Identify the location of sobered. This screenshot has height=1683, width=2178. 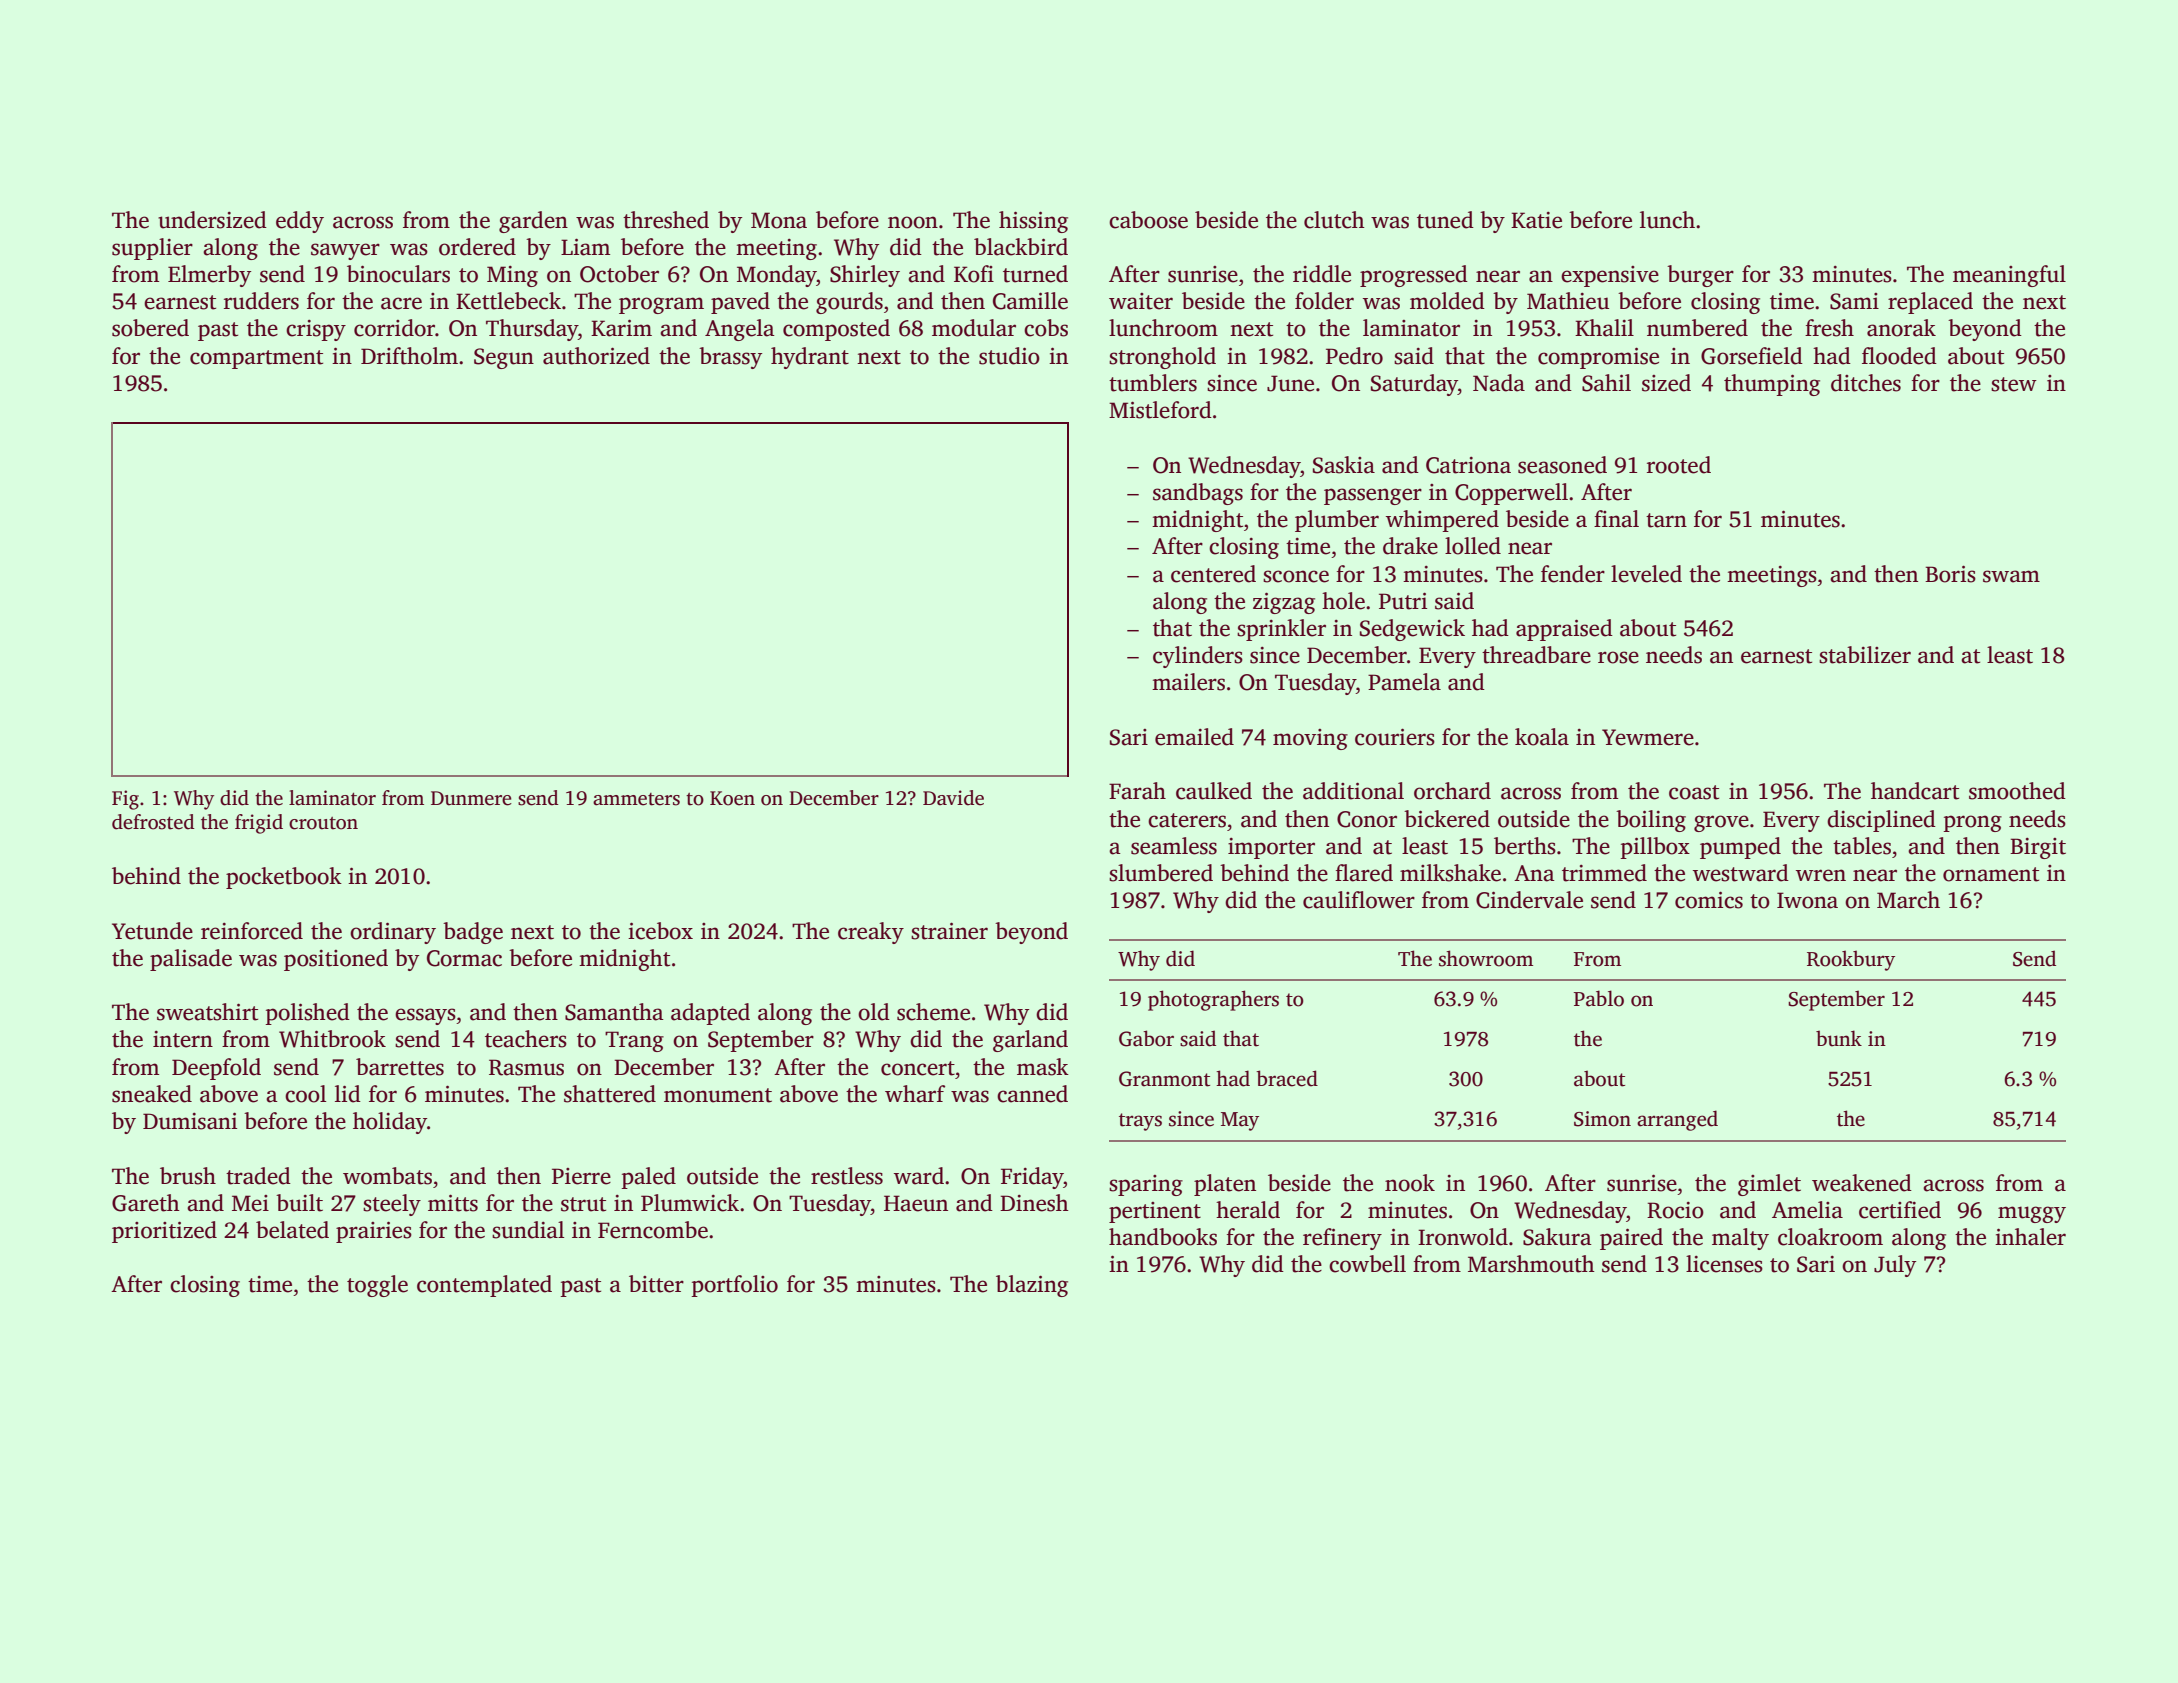
(150, 328).
